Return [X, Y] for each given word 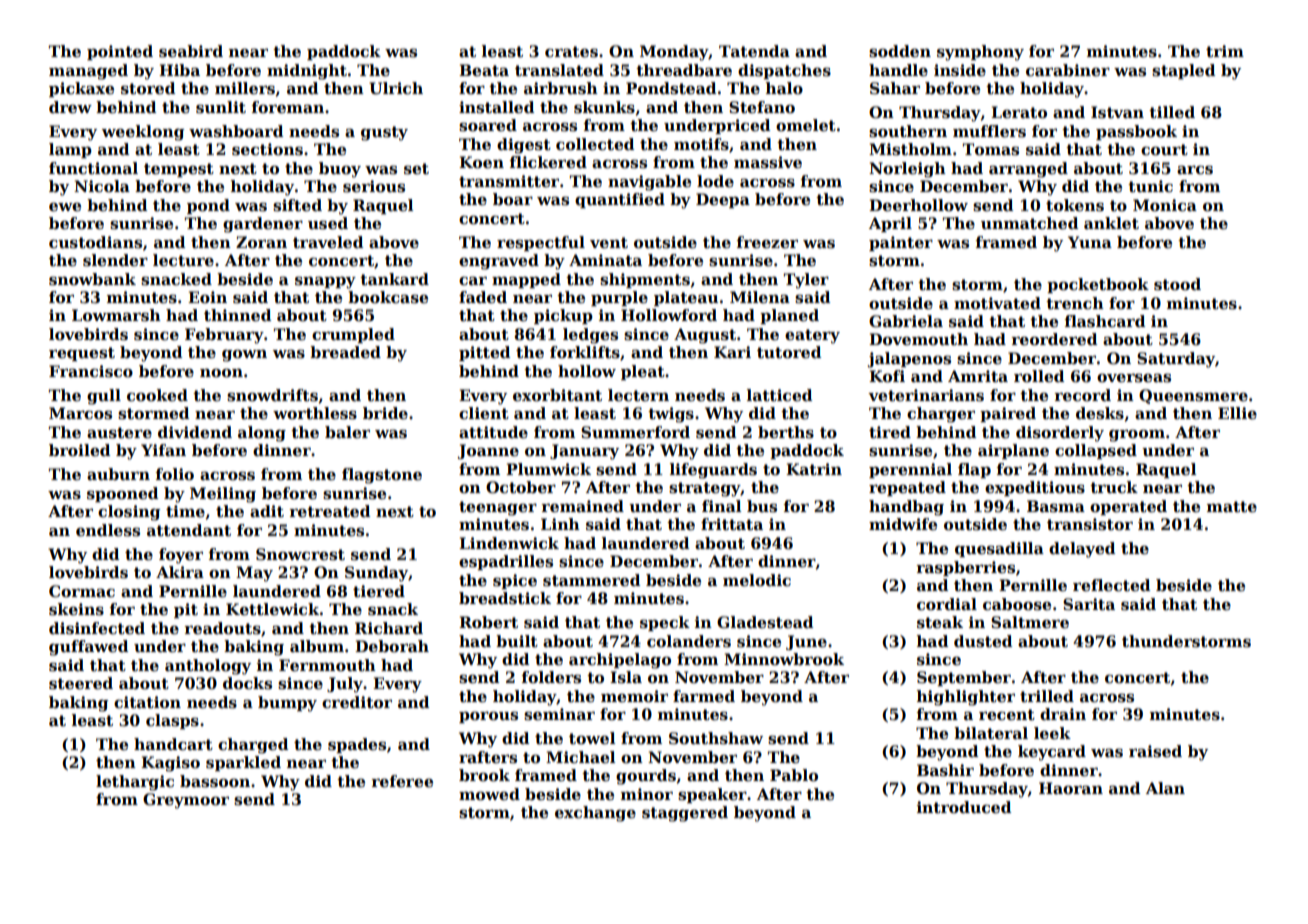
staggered [685, 814]
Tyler [806, 281]
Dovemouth [918, 339]
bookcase [388, 297]
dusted [983, 641]
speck [665, 623]
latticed [779, 395]
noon [221, 373]
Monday [674, 53]
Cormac [82, 591]
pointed [120, 52]
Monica [1165, 205]
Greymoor [186, 801]
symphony [980, 53]
